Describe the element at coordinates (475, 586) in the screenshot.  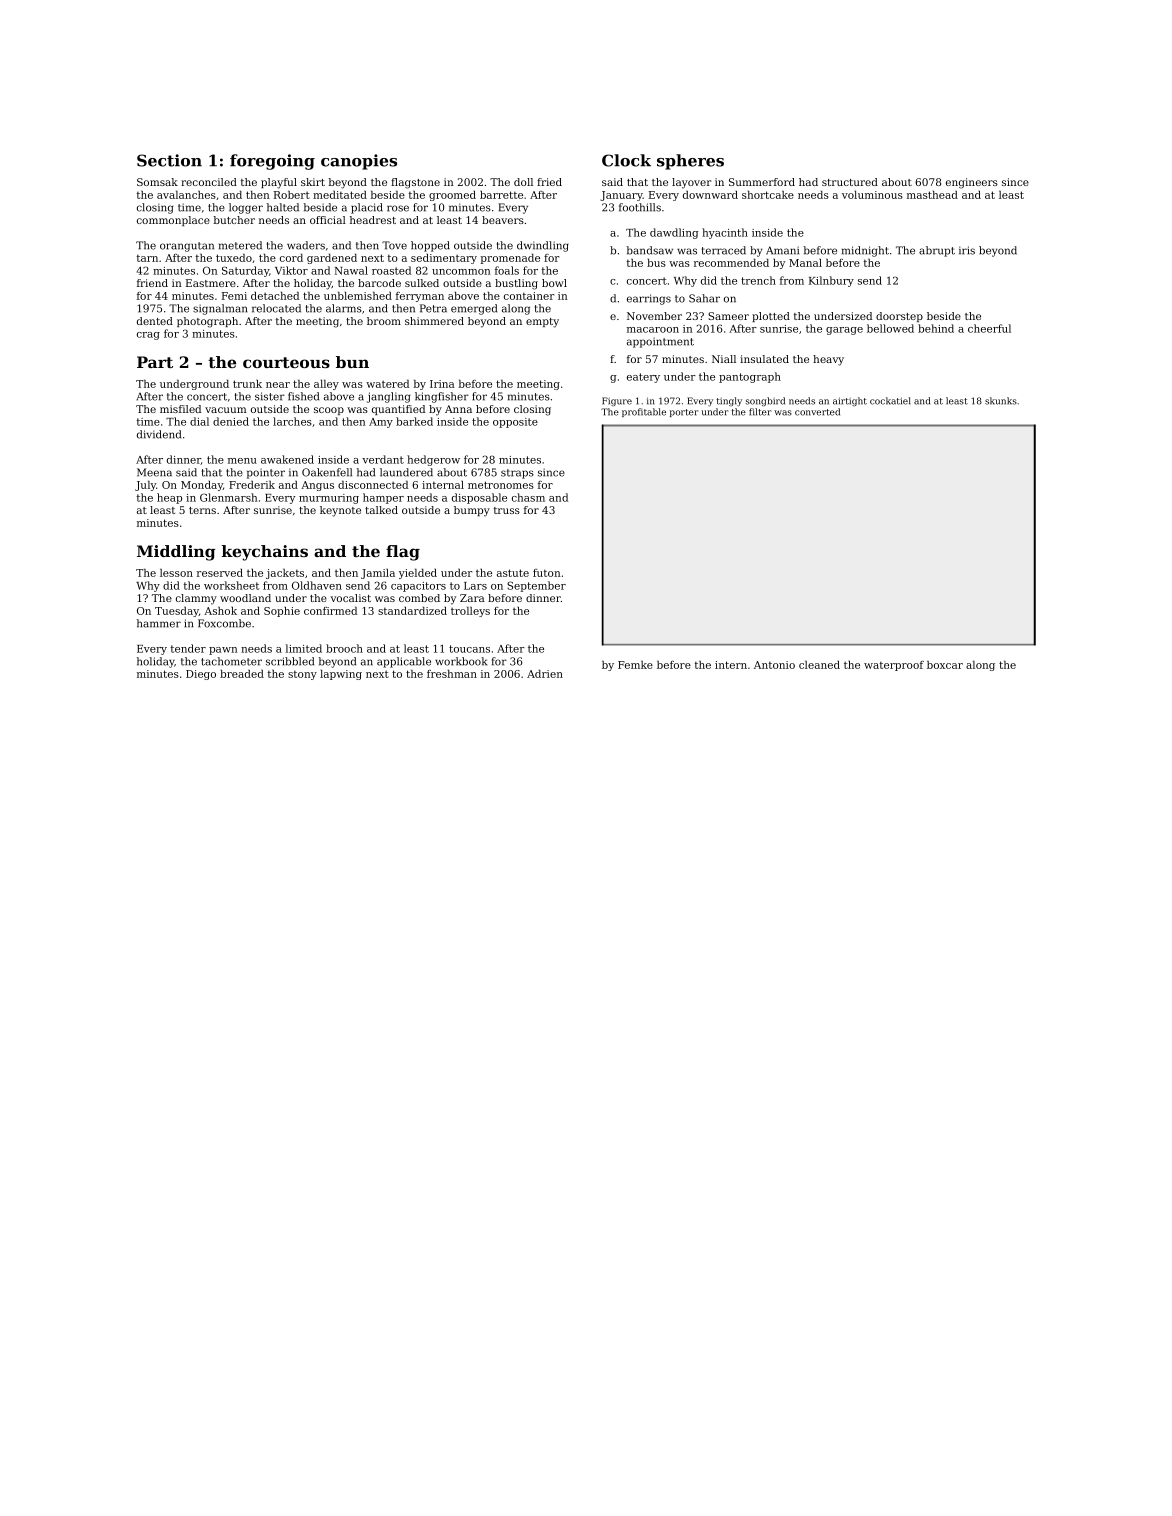
I see `Lars` at that location.
